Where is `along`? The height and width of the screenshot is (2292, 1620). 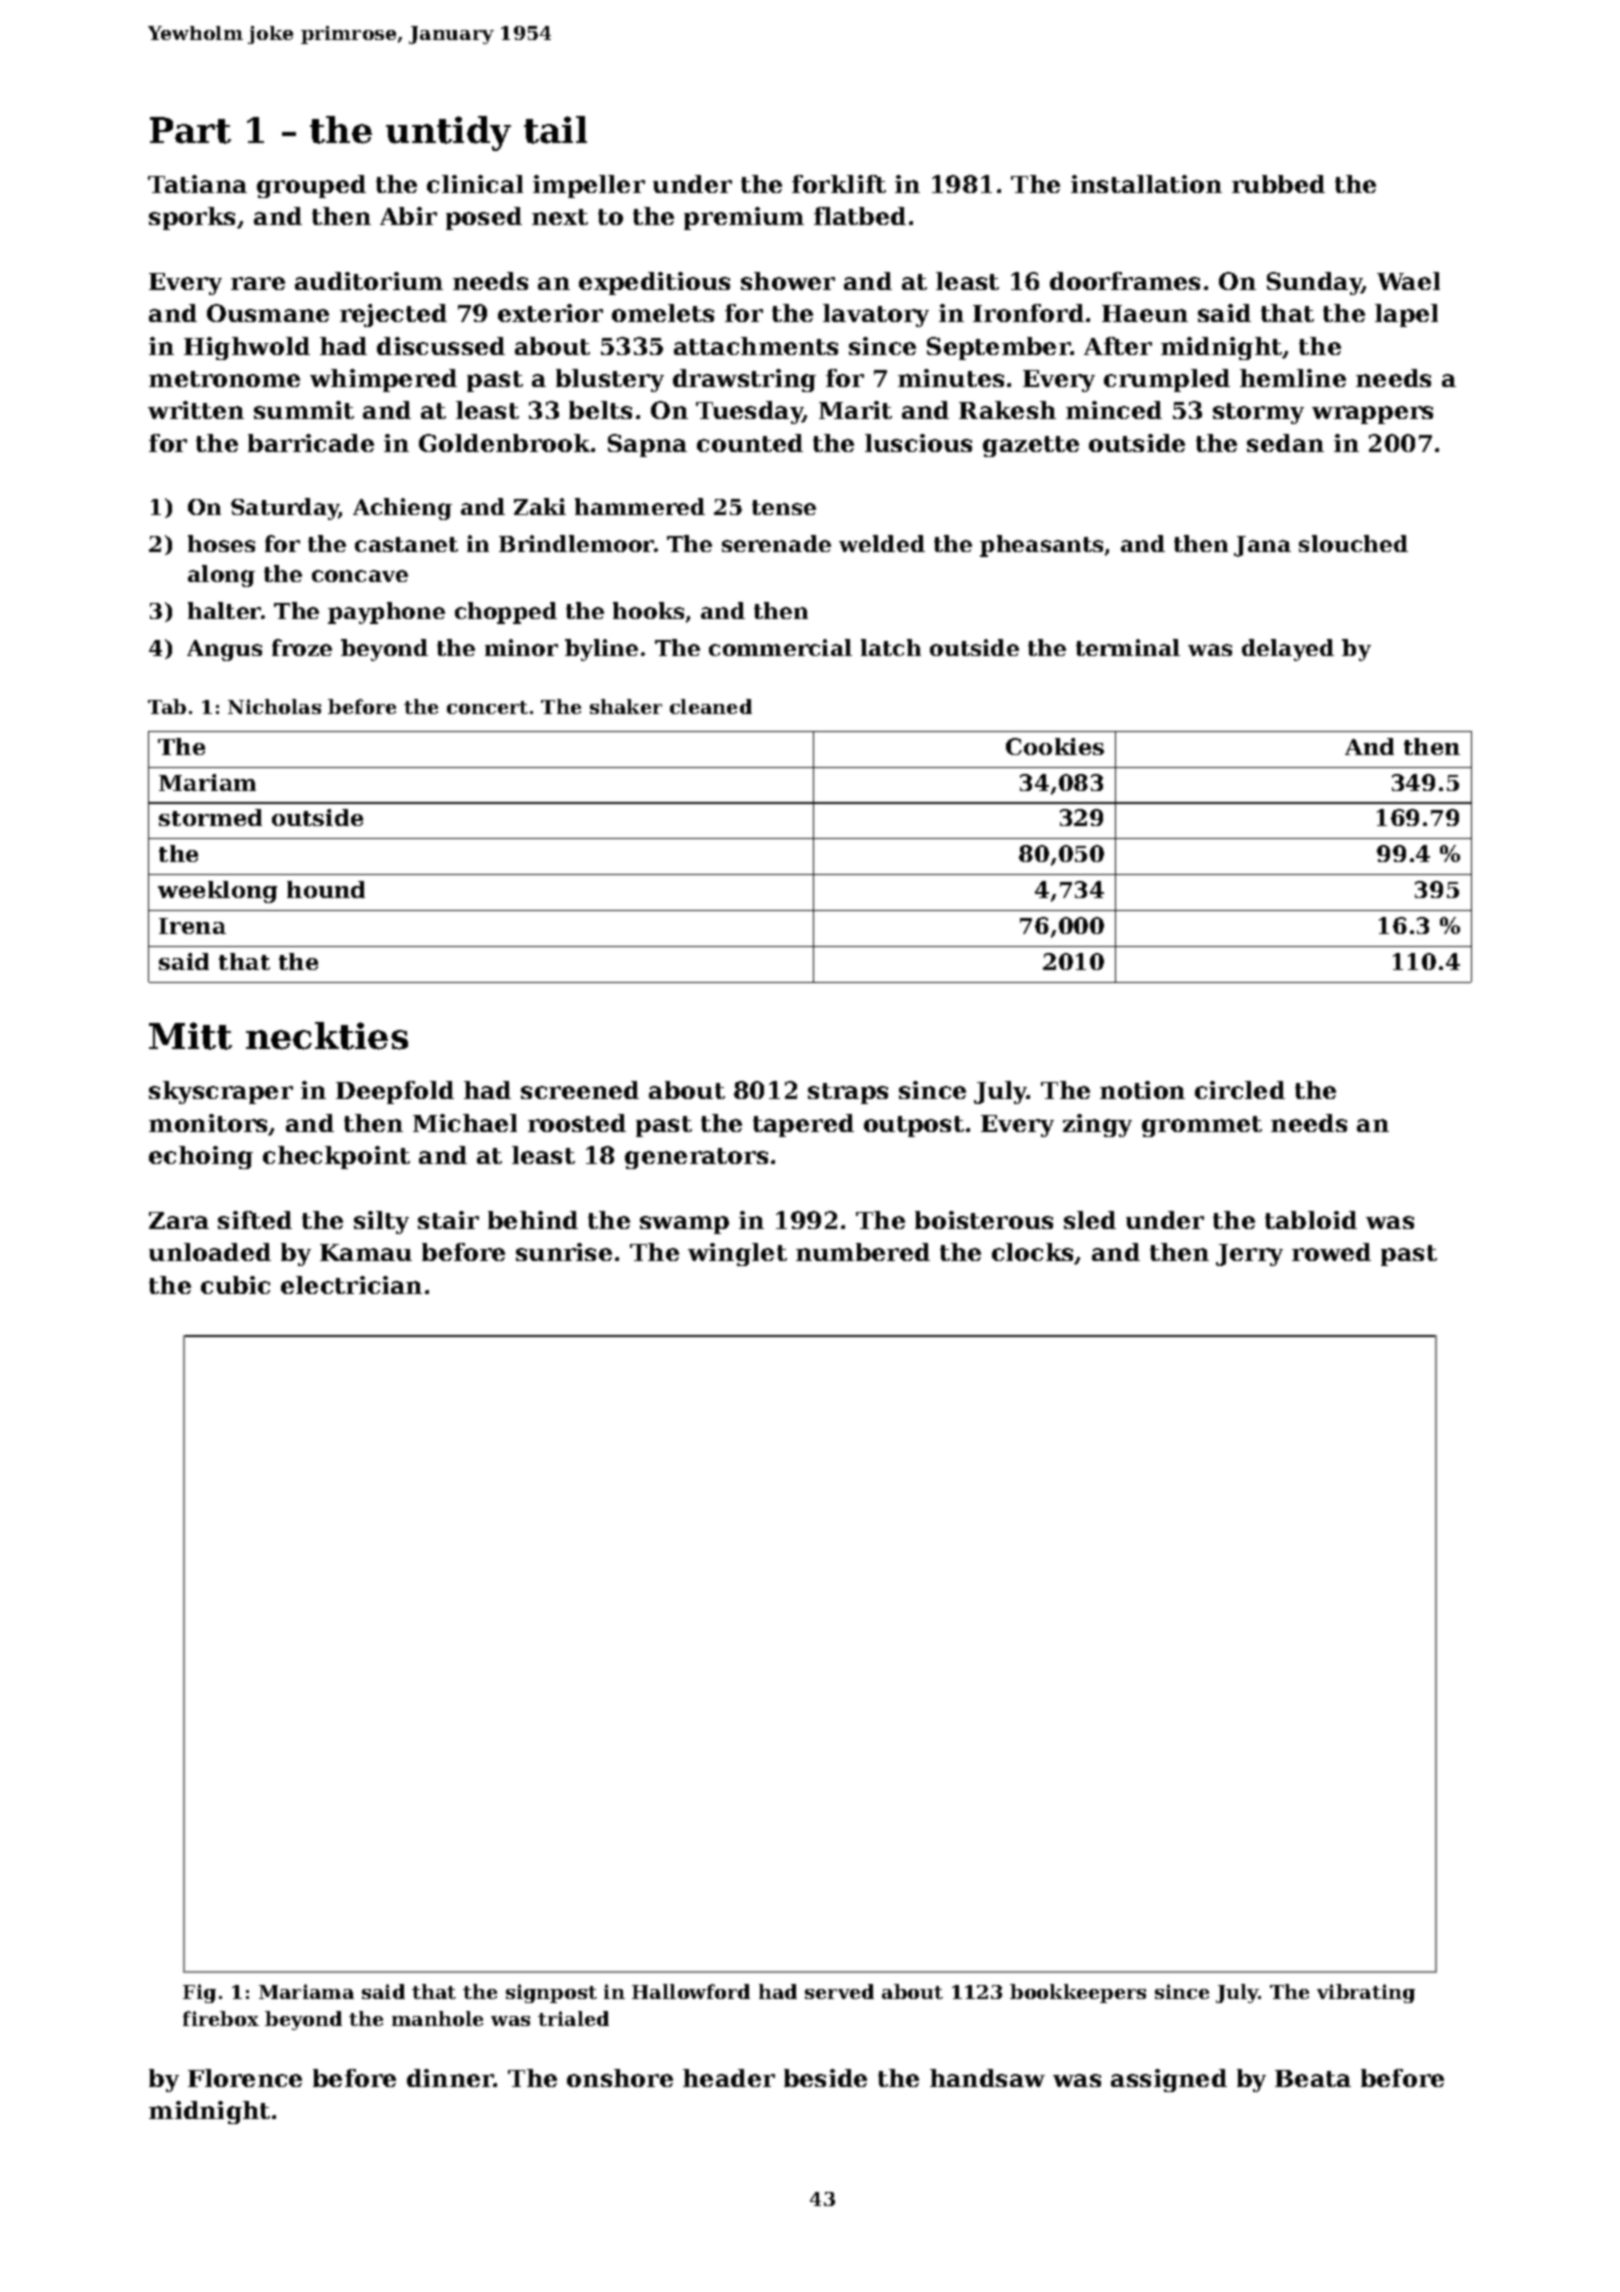 along is located at coordinates (221, 576).
